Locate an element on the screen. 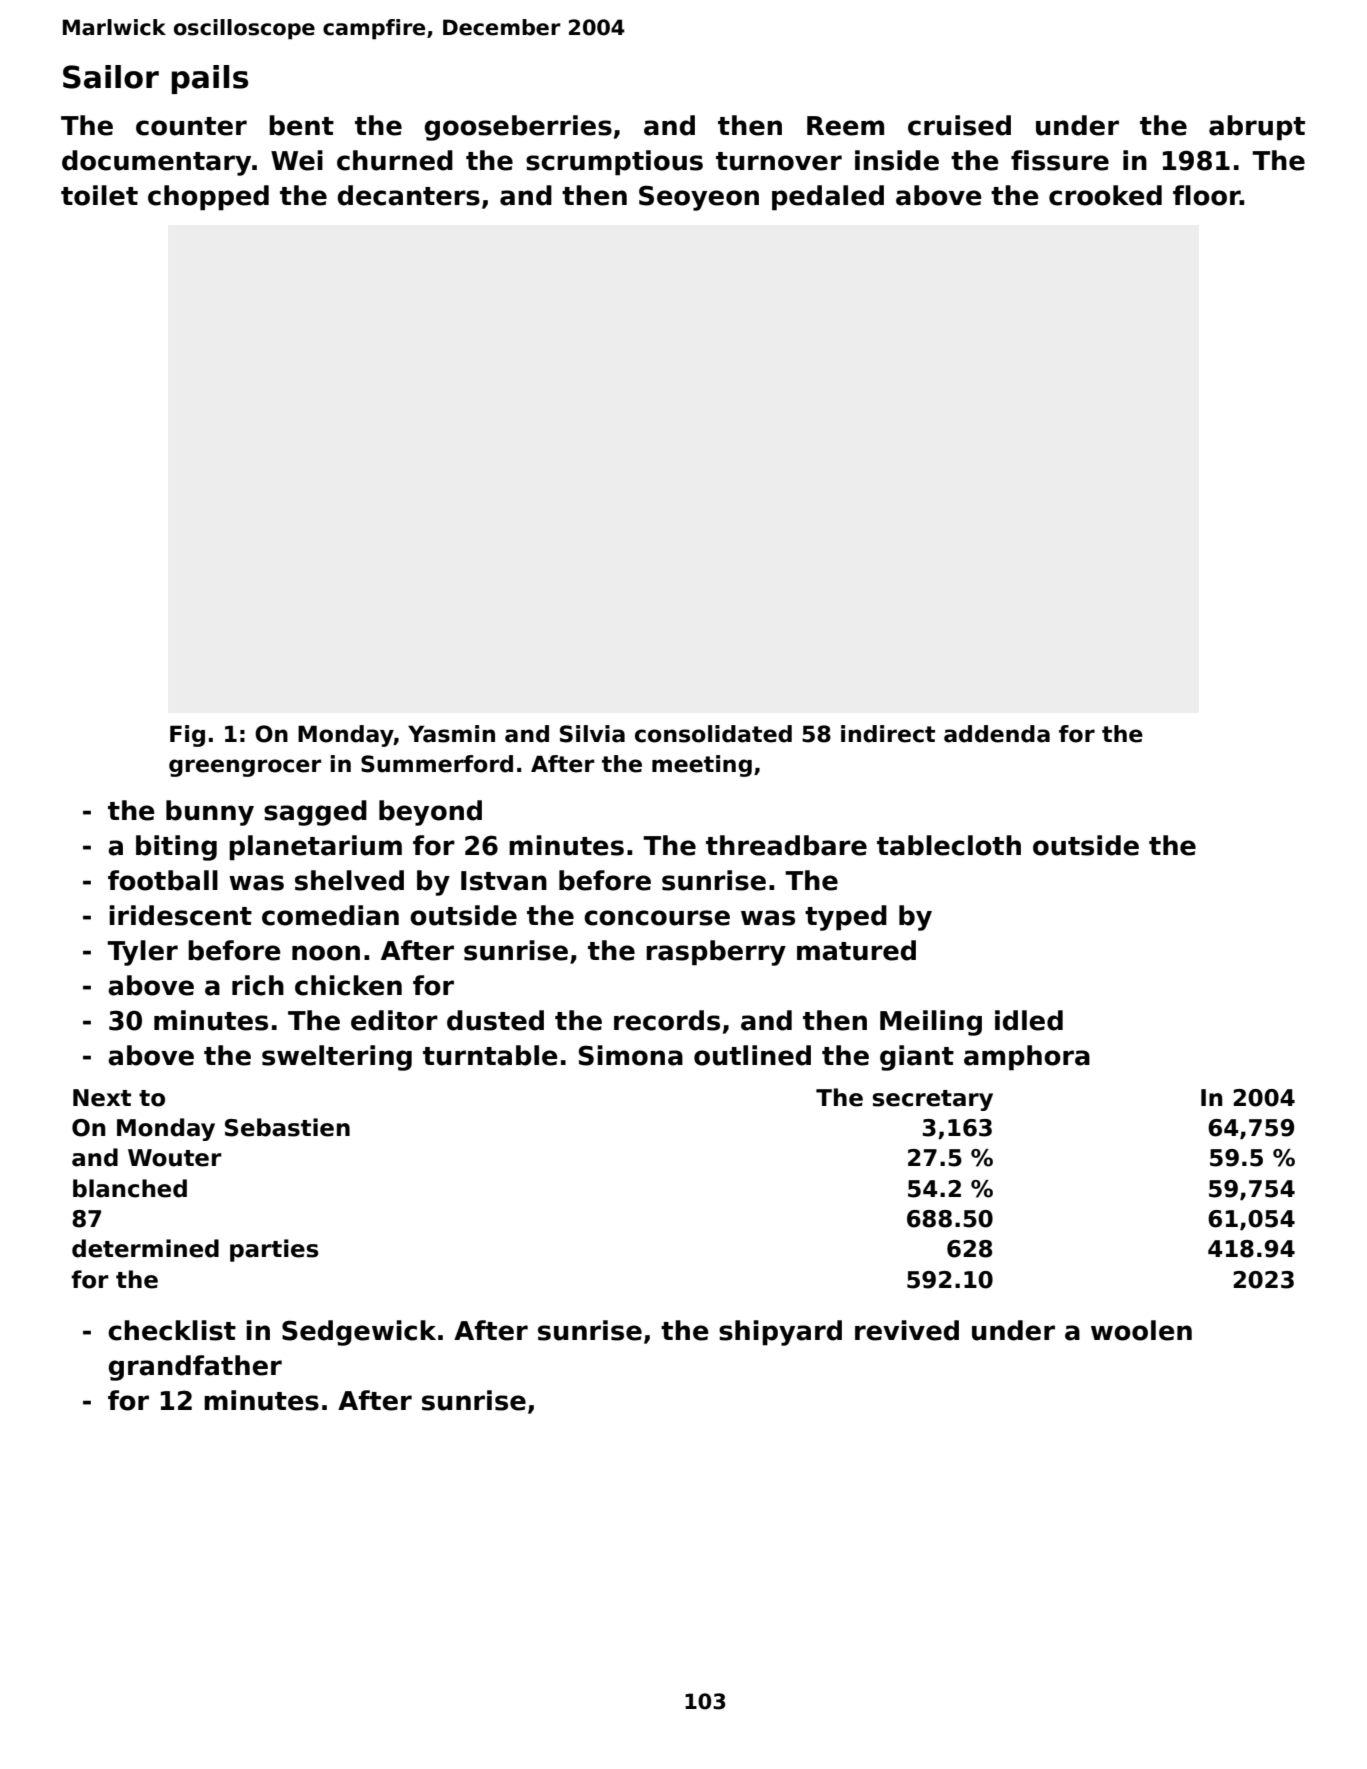 The width and height of the screenshot is (1367, 1769). addenda is located at coordinates (997, 734).
